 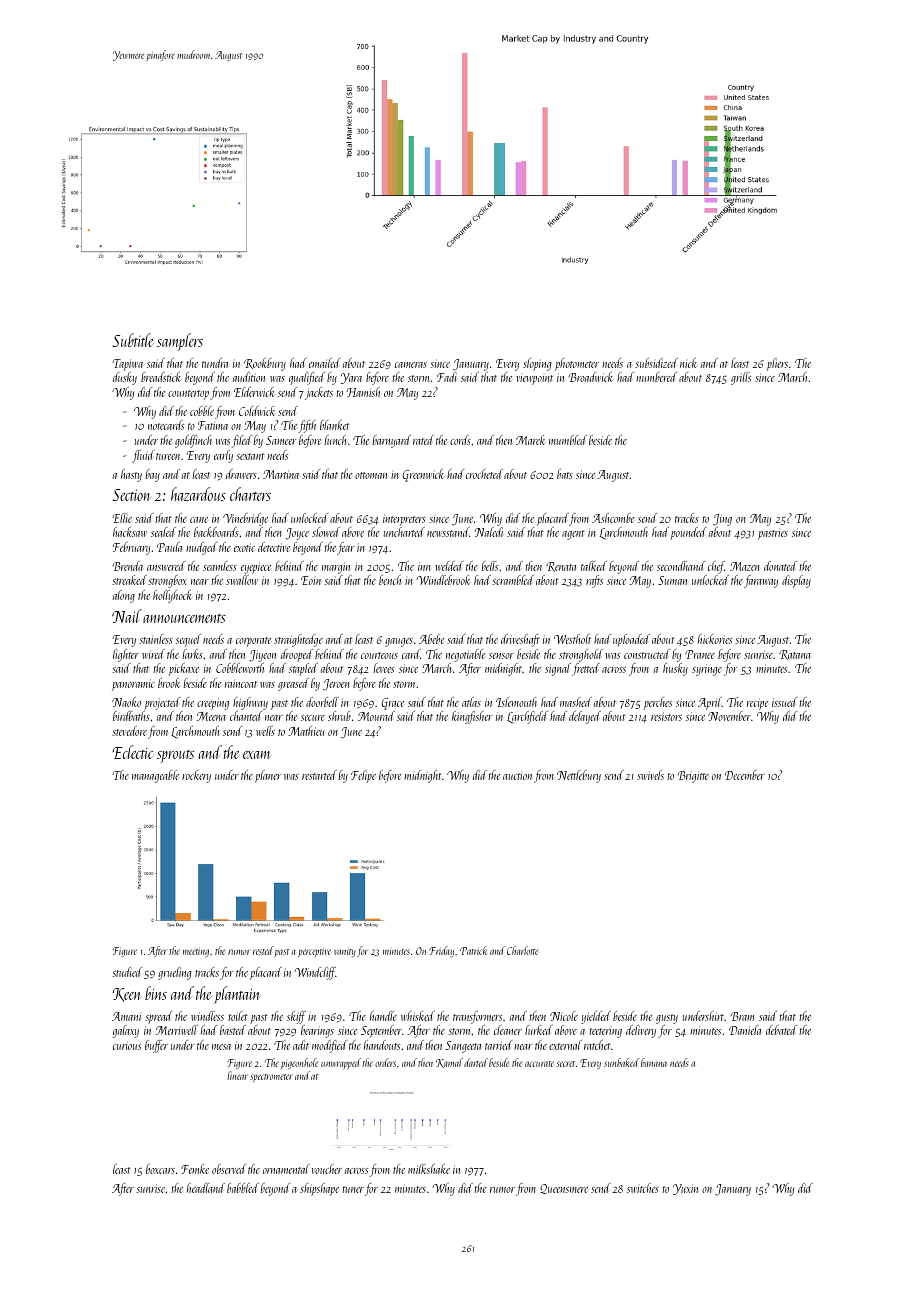 What do you see at coordinates (336, 685) in the page?
I see `Jeroen` at bounding box center [336, 685].
